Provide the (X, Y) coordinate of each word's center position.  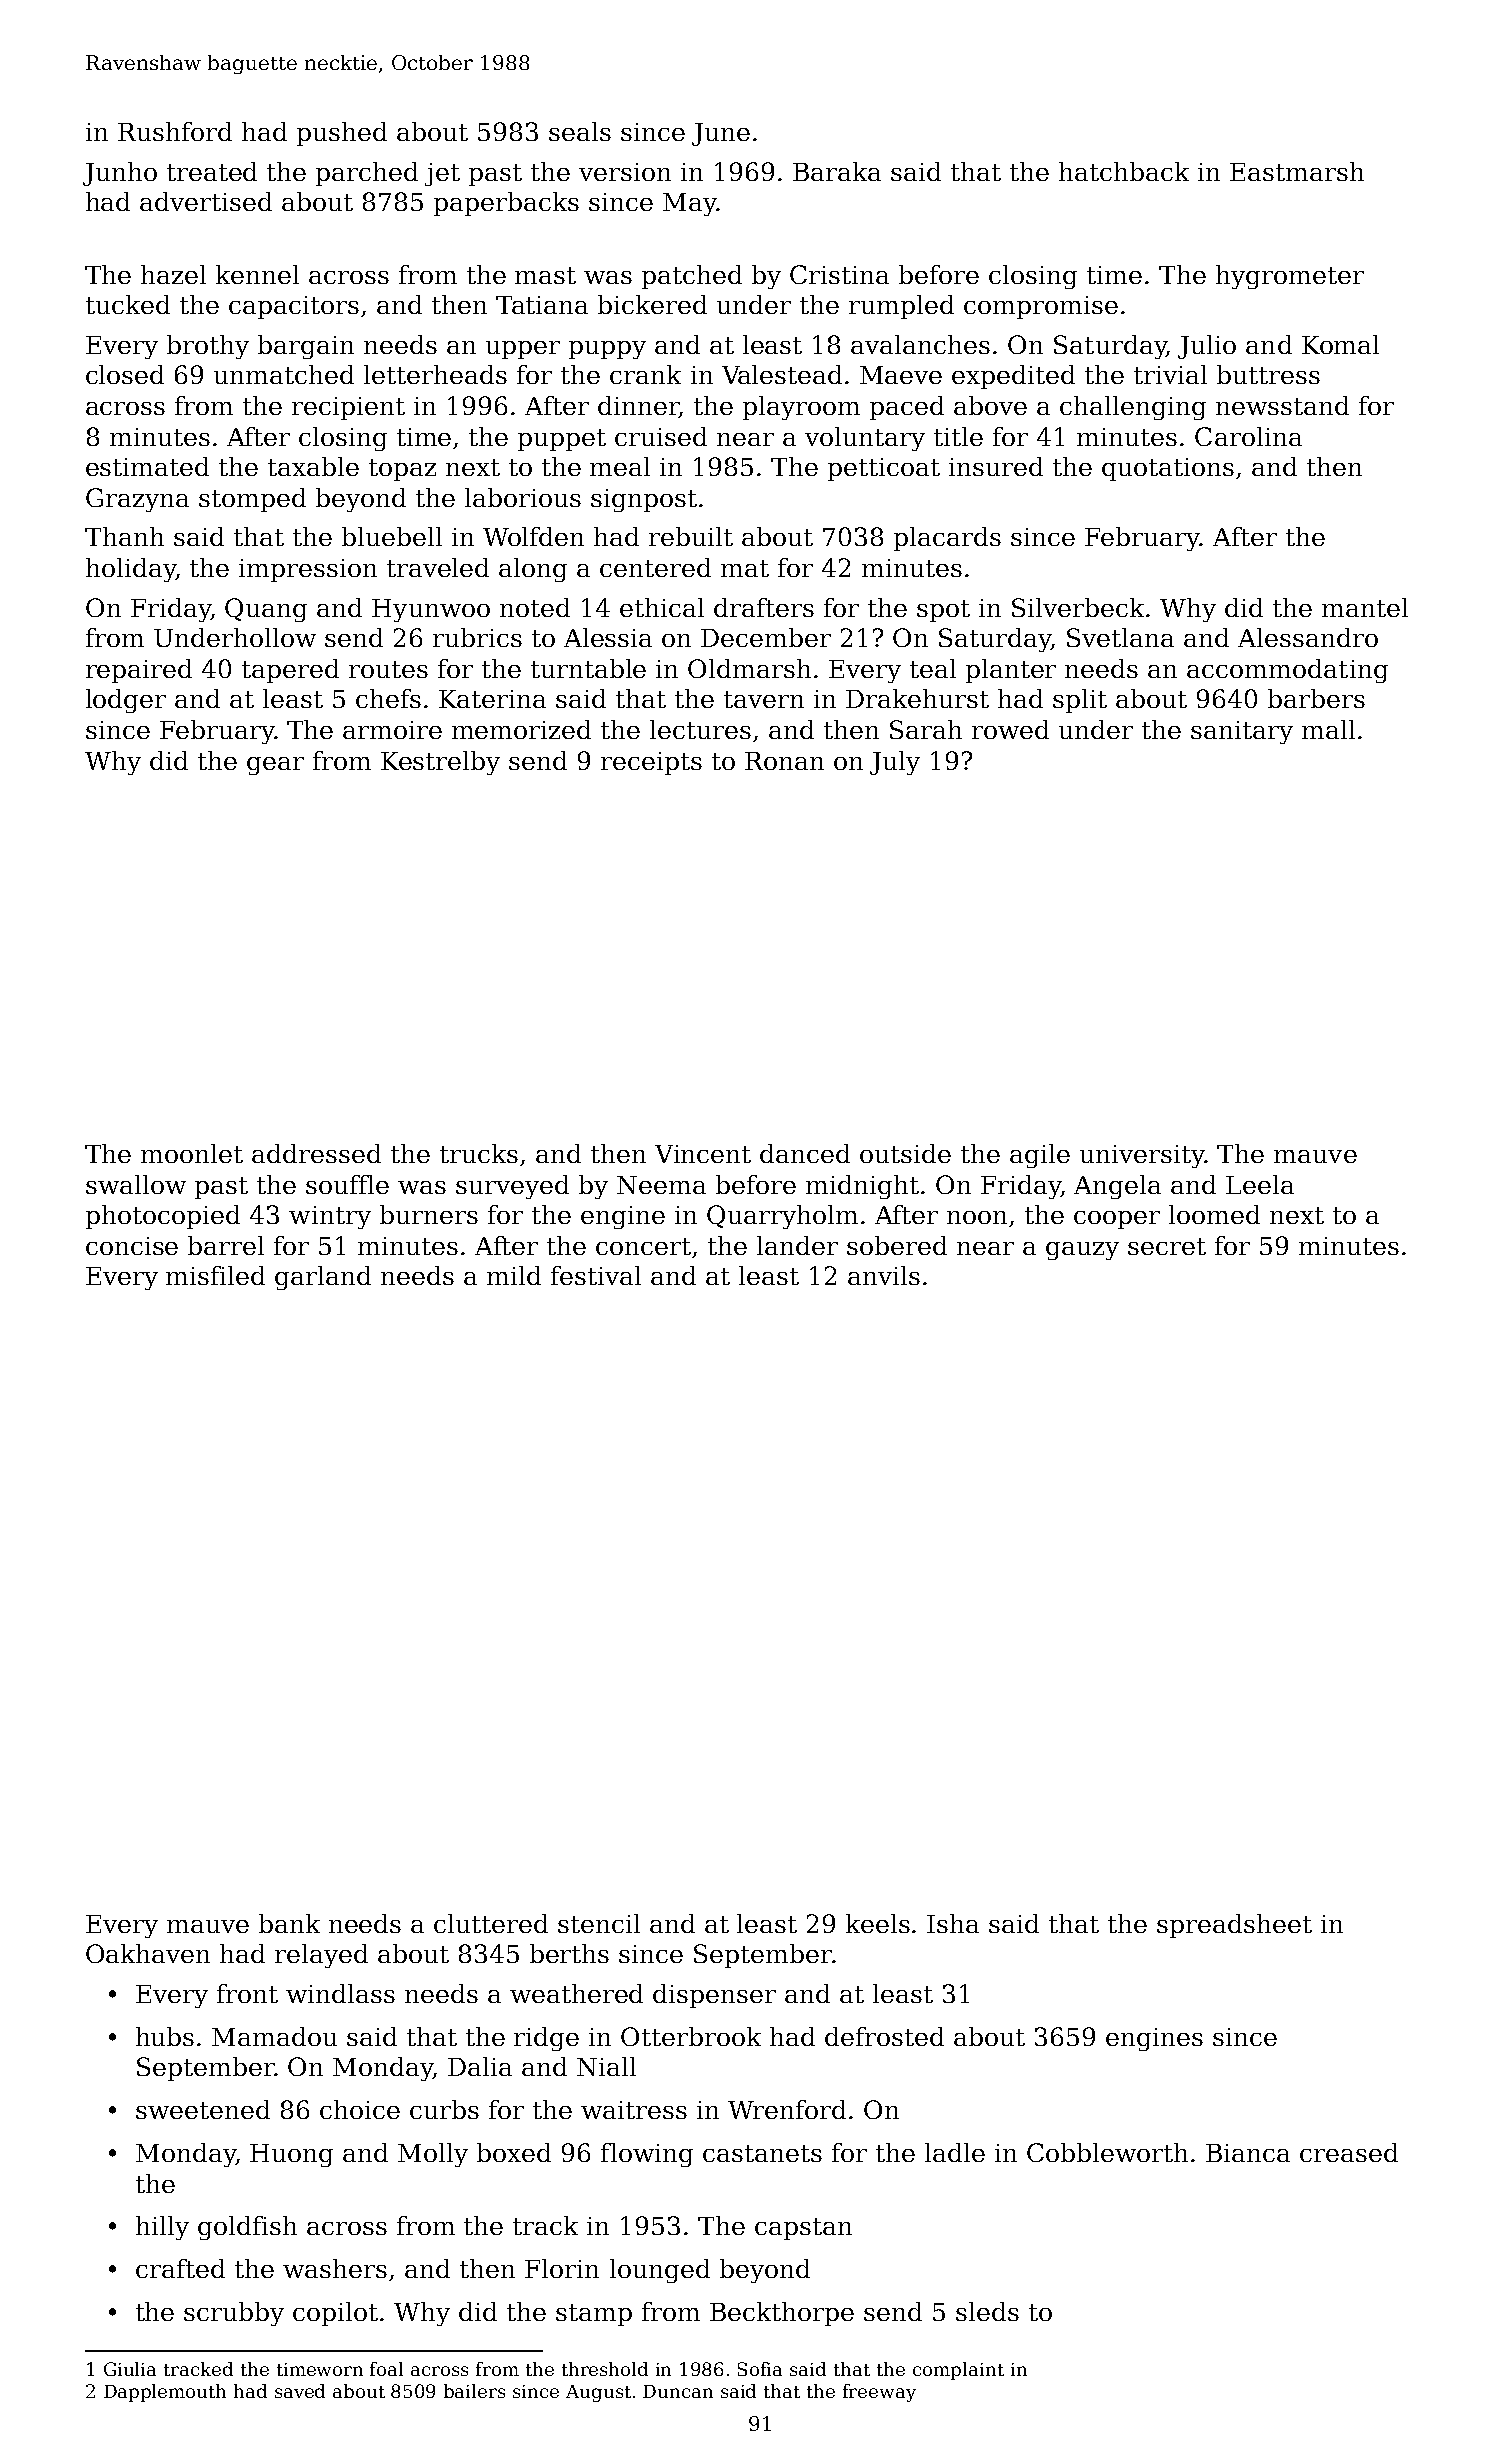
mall (1328, 729)
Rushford (175, 131)
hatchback (1124, 171)
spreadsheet (1234, 1926)
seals (580, 131)
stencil (599, 1923)
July (895, 763)
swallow (136, 1184)
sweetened (203, 2109)
